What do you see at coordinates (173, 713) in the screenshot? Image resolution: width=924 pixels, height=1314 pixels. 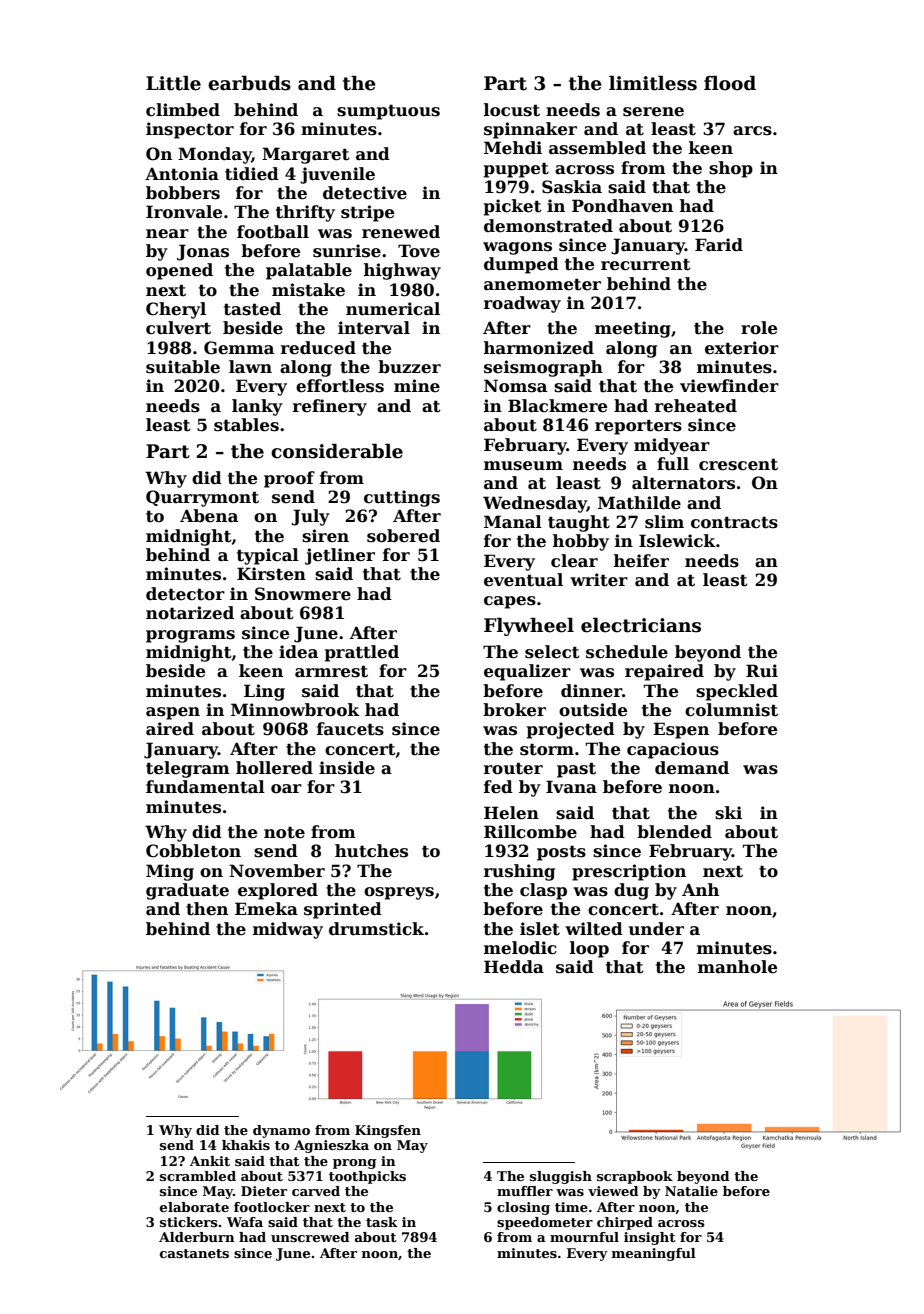 I see `aspen` at bounding box center [173, 713].
